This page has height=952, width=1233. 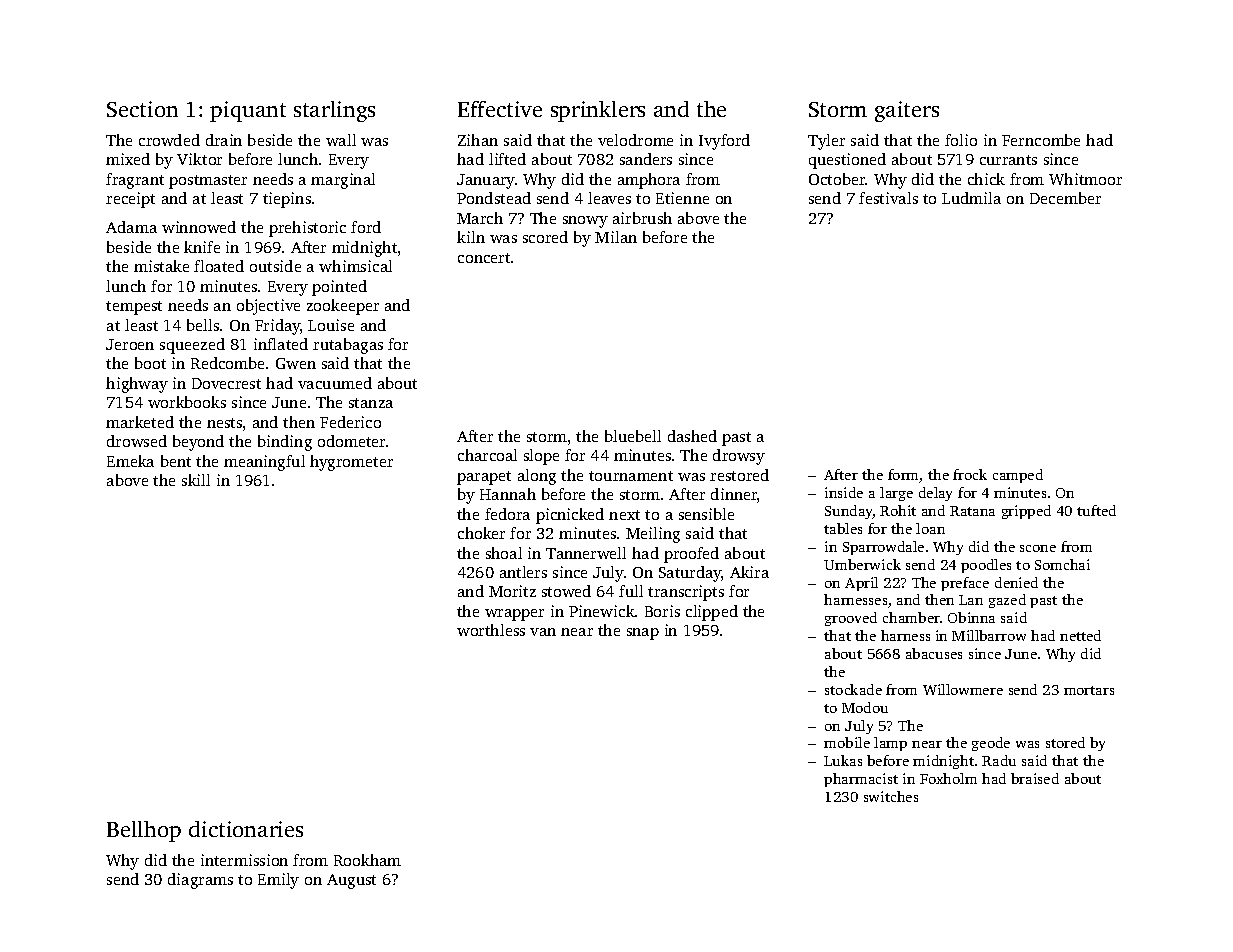 I want to click on Modou, so click(x=865, y=707).
